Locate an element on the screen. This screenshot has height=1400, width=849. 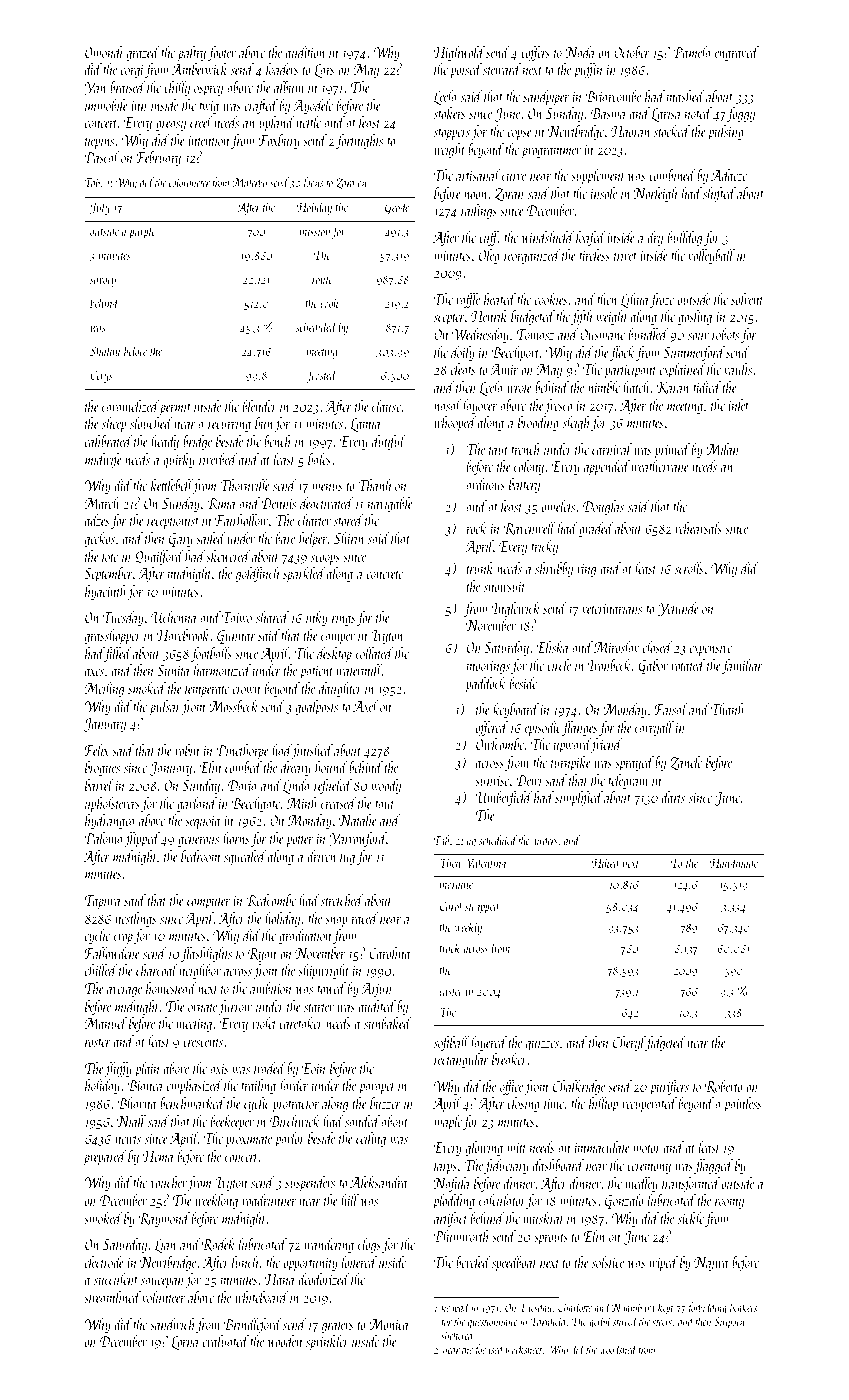
paltry is located at coordinates (191, 54).
